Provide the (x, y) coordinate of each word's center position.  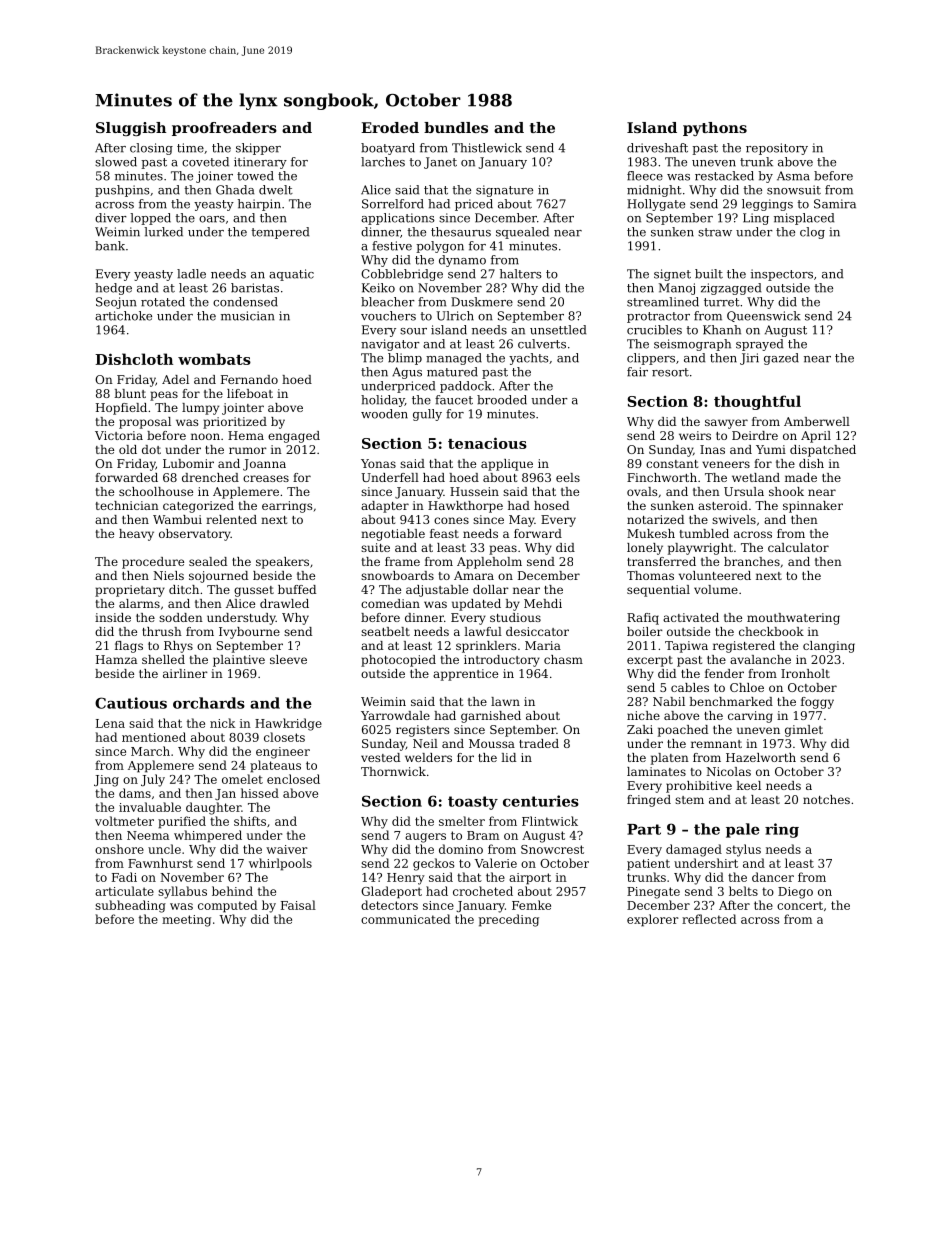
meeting (186, 921)
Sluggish (131, 129)
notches (826, 799)
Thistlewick (487, 148)
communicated (405, 919)
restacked (724, 176)
